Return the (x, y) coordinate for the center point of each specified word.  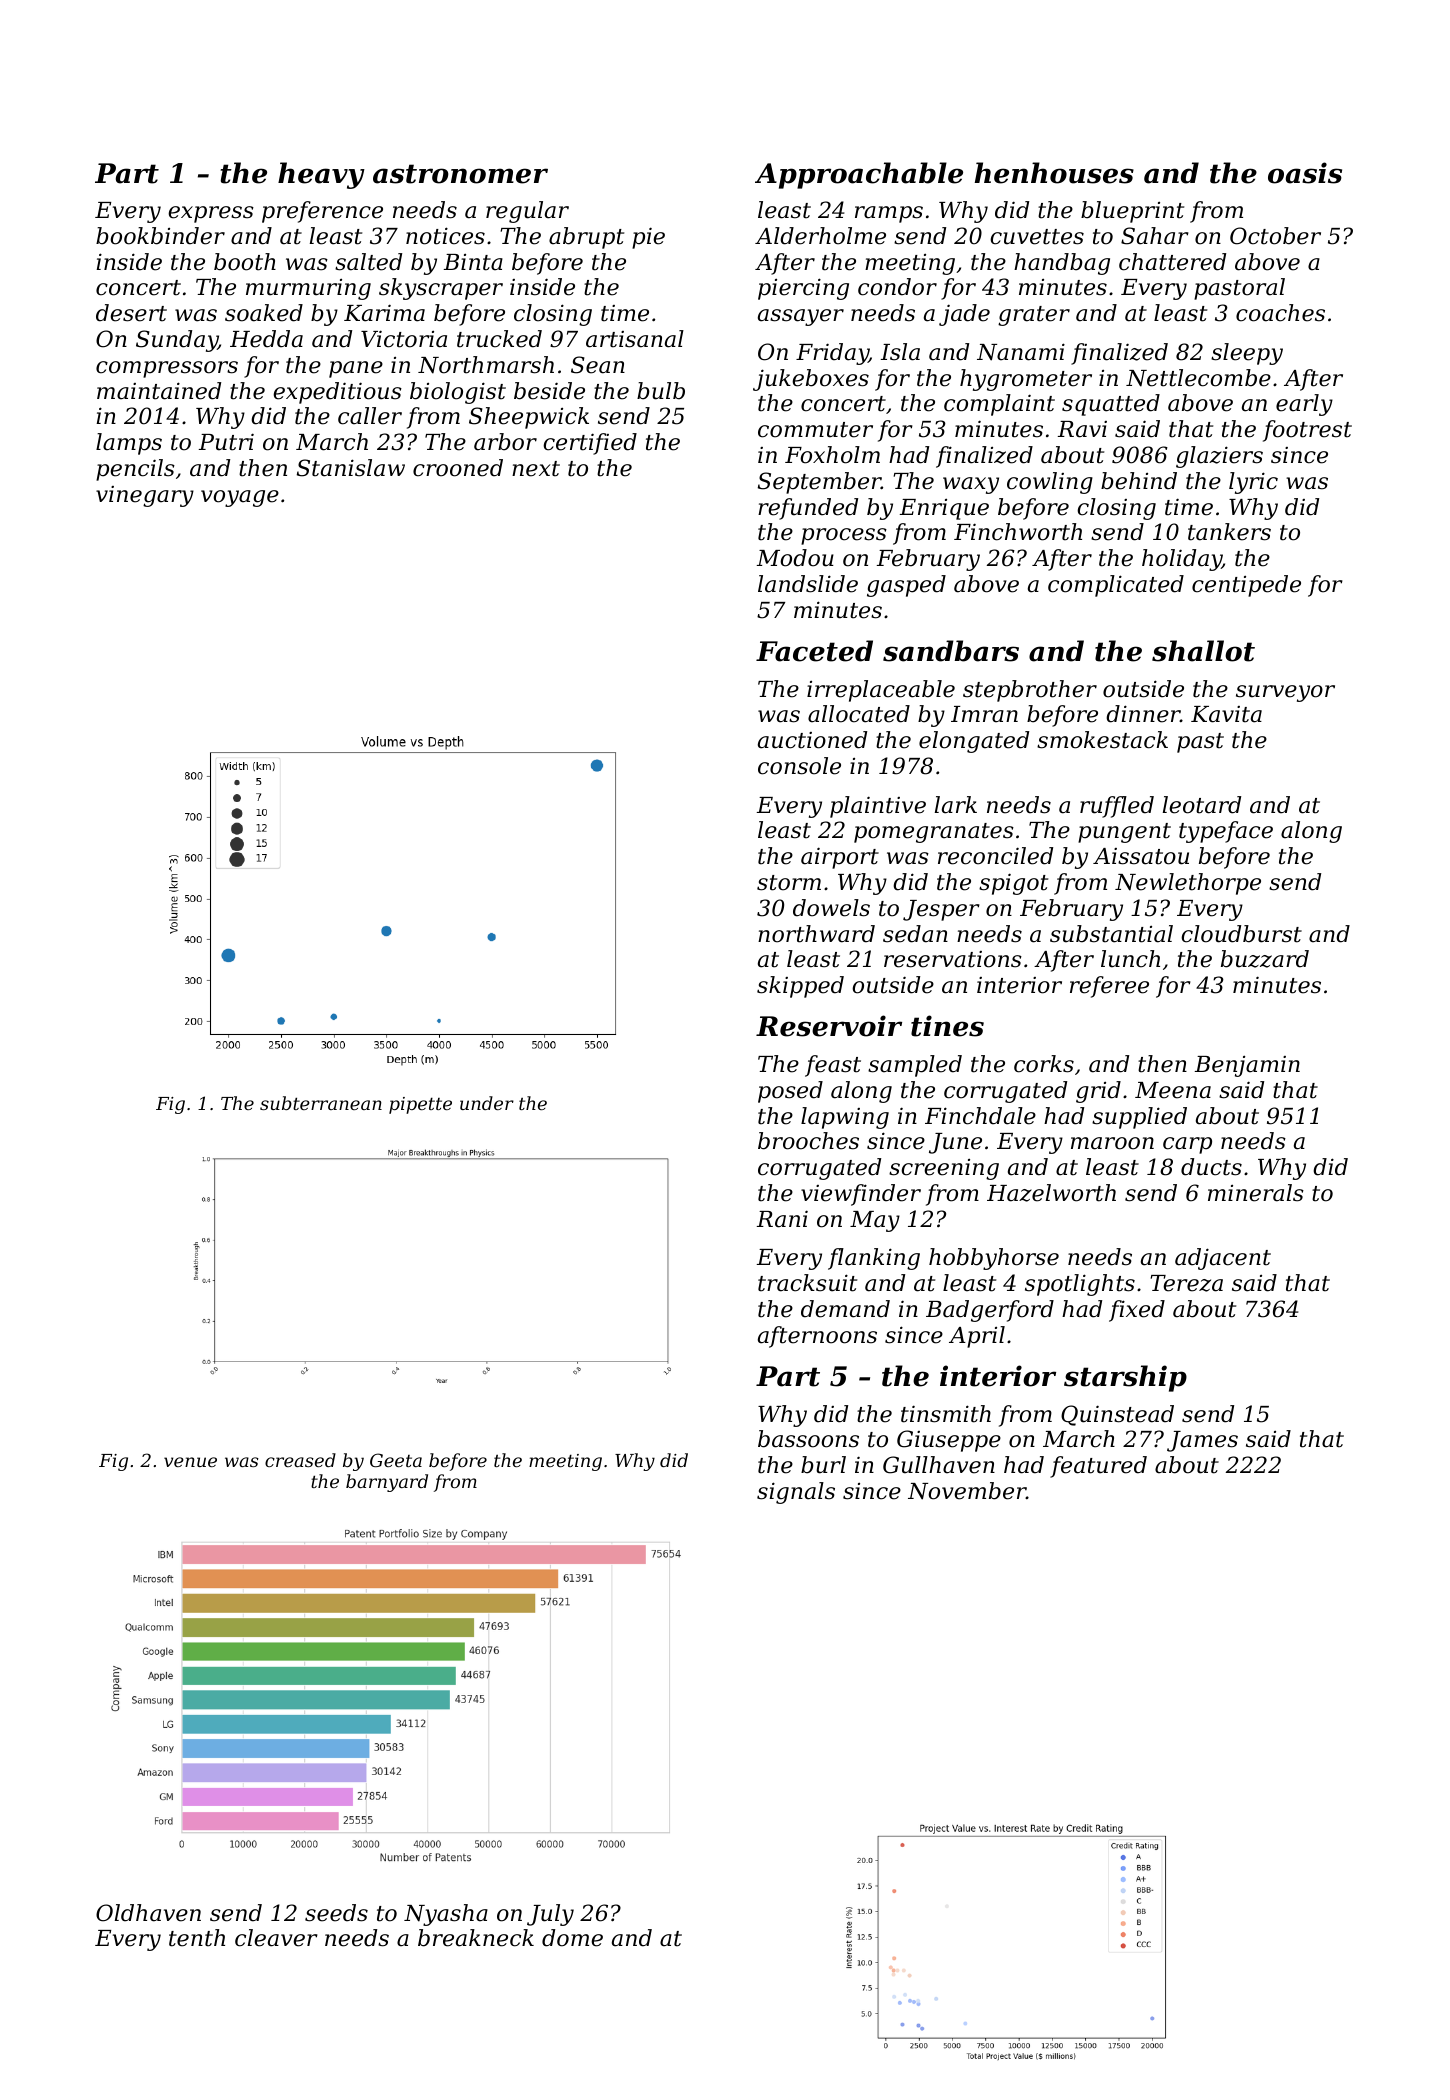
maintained (159, 391)
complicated (1116, 586)
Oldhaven (148, 1913)
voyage (240, 498)
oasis (1305, 173)
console (799, 766)
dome (572, 1938)
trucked (499, 339)
